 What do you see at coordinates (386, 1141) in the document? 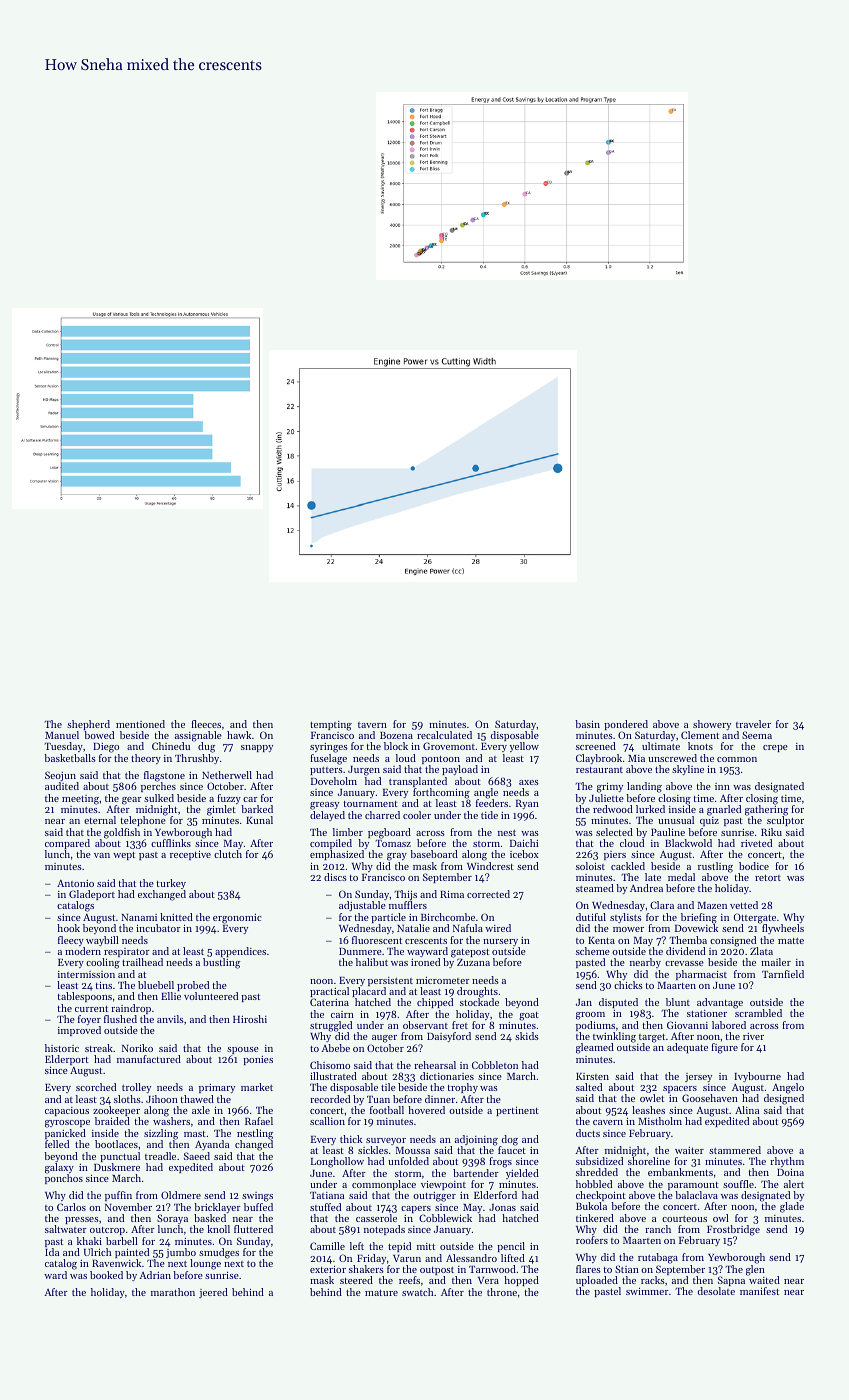
I see `surveyor` at bounding box center [386, 1141].
